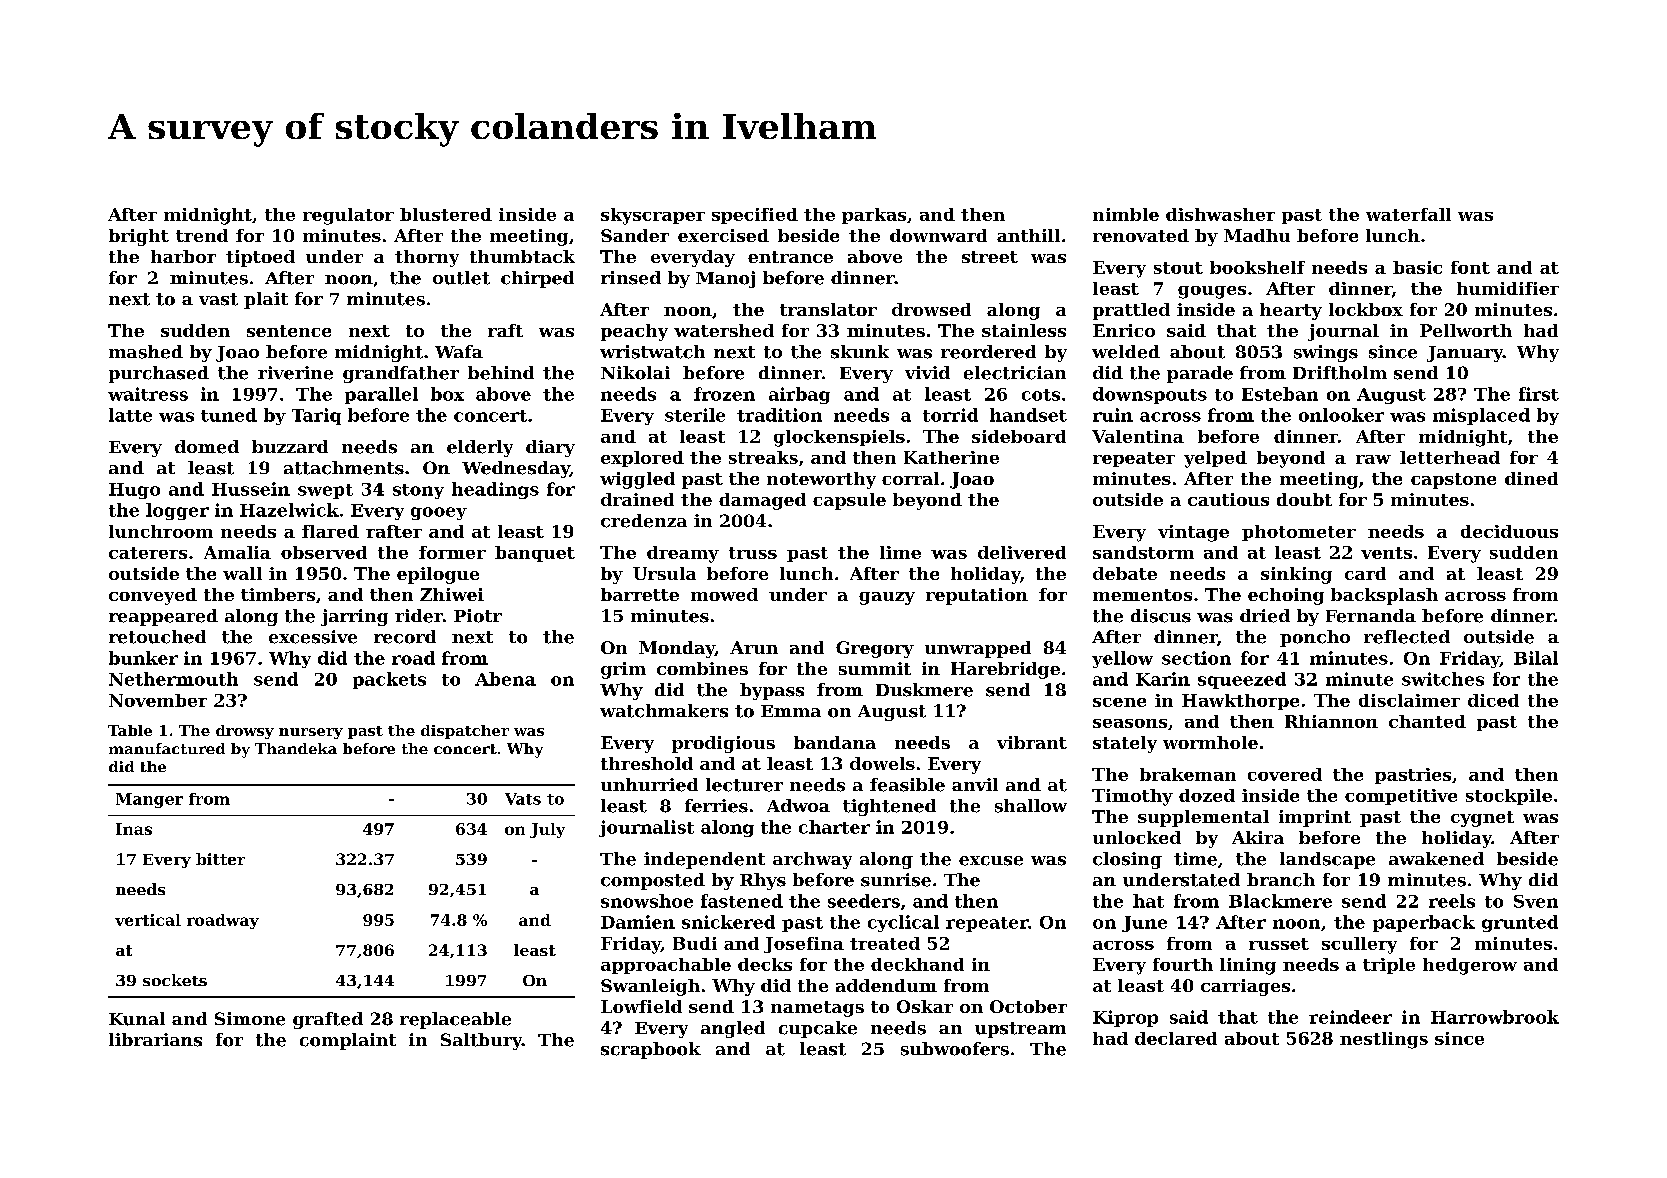 This document has width=1667, height=1178. I want to click on Nikolai, so click(635, 373).
